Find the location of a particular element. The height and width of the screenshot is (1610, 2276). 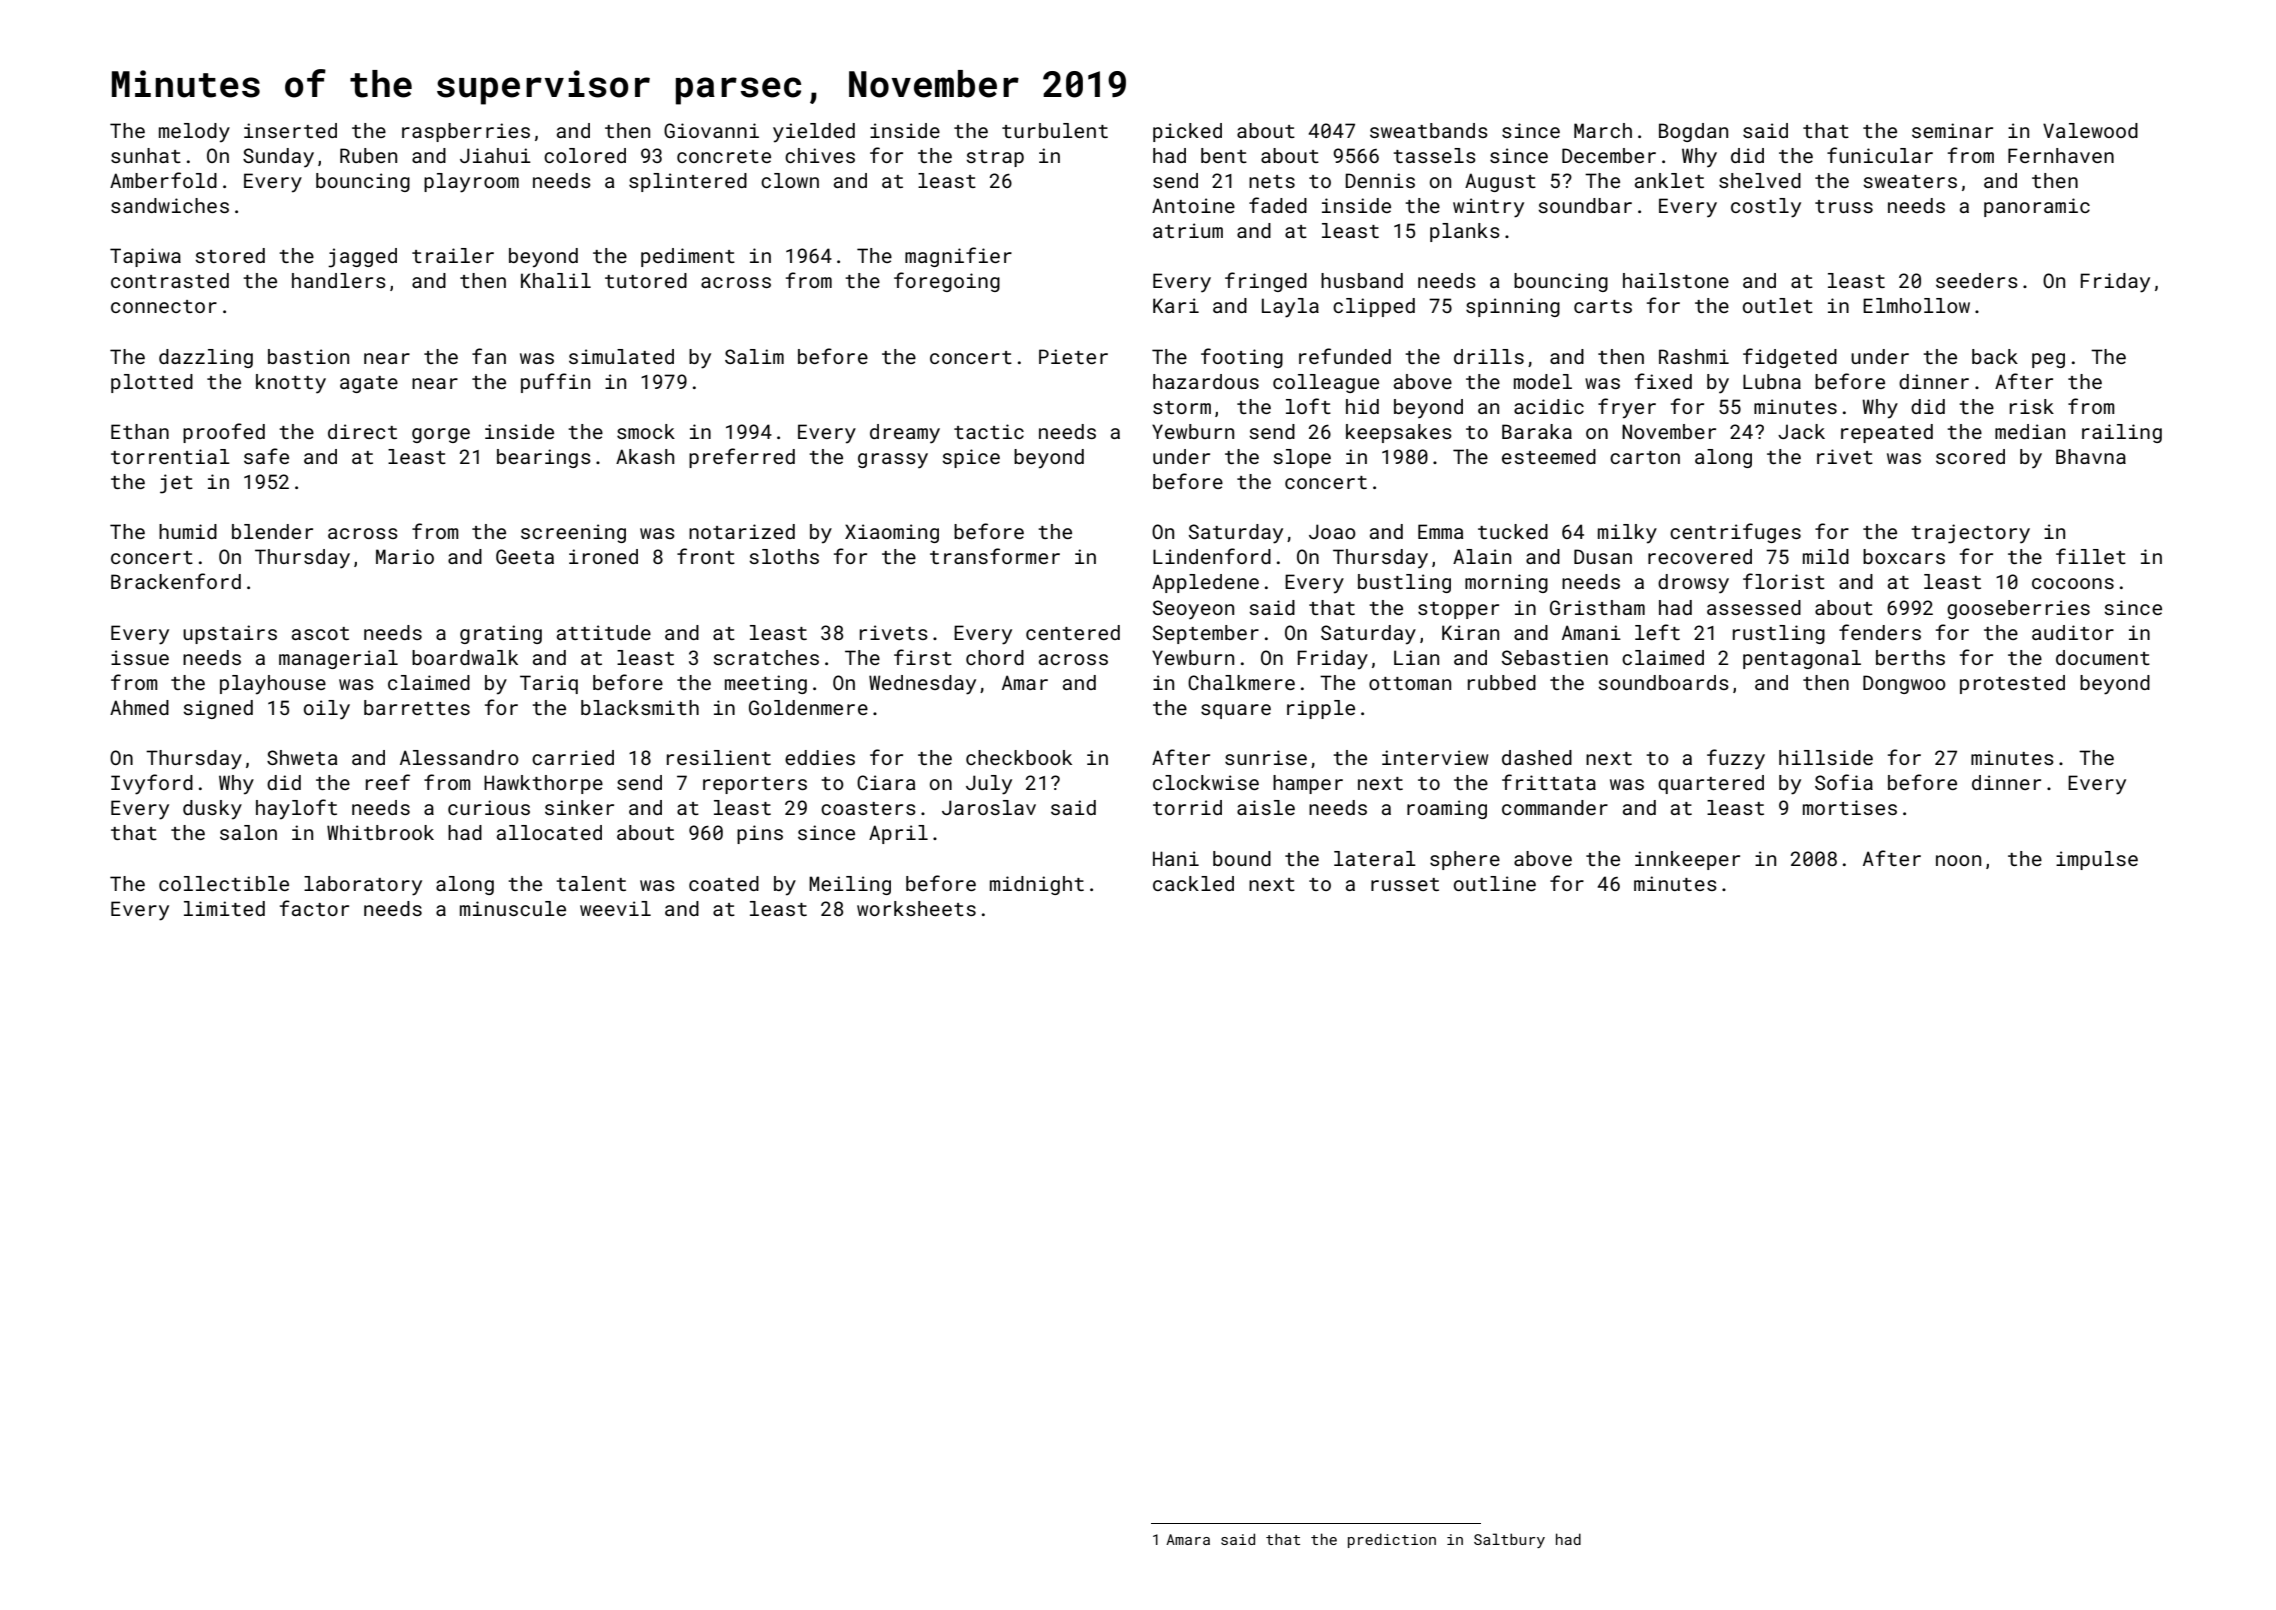

russet is located at coordinates (1405, 884).
